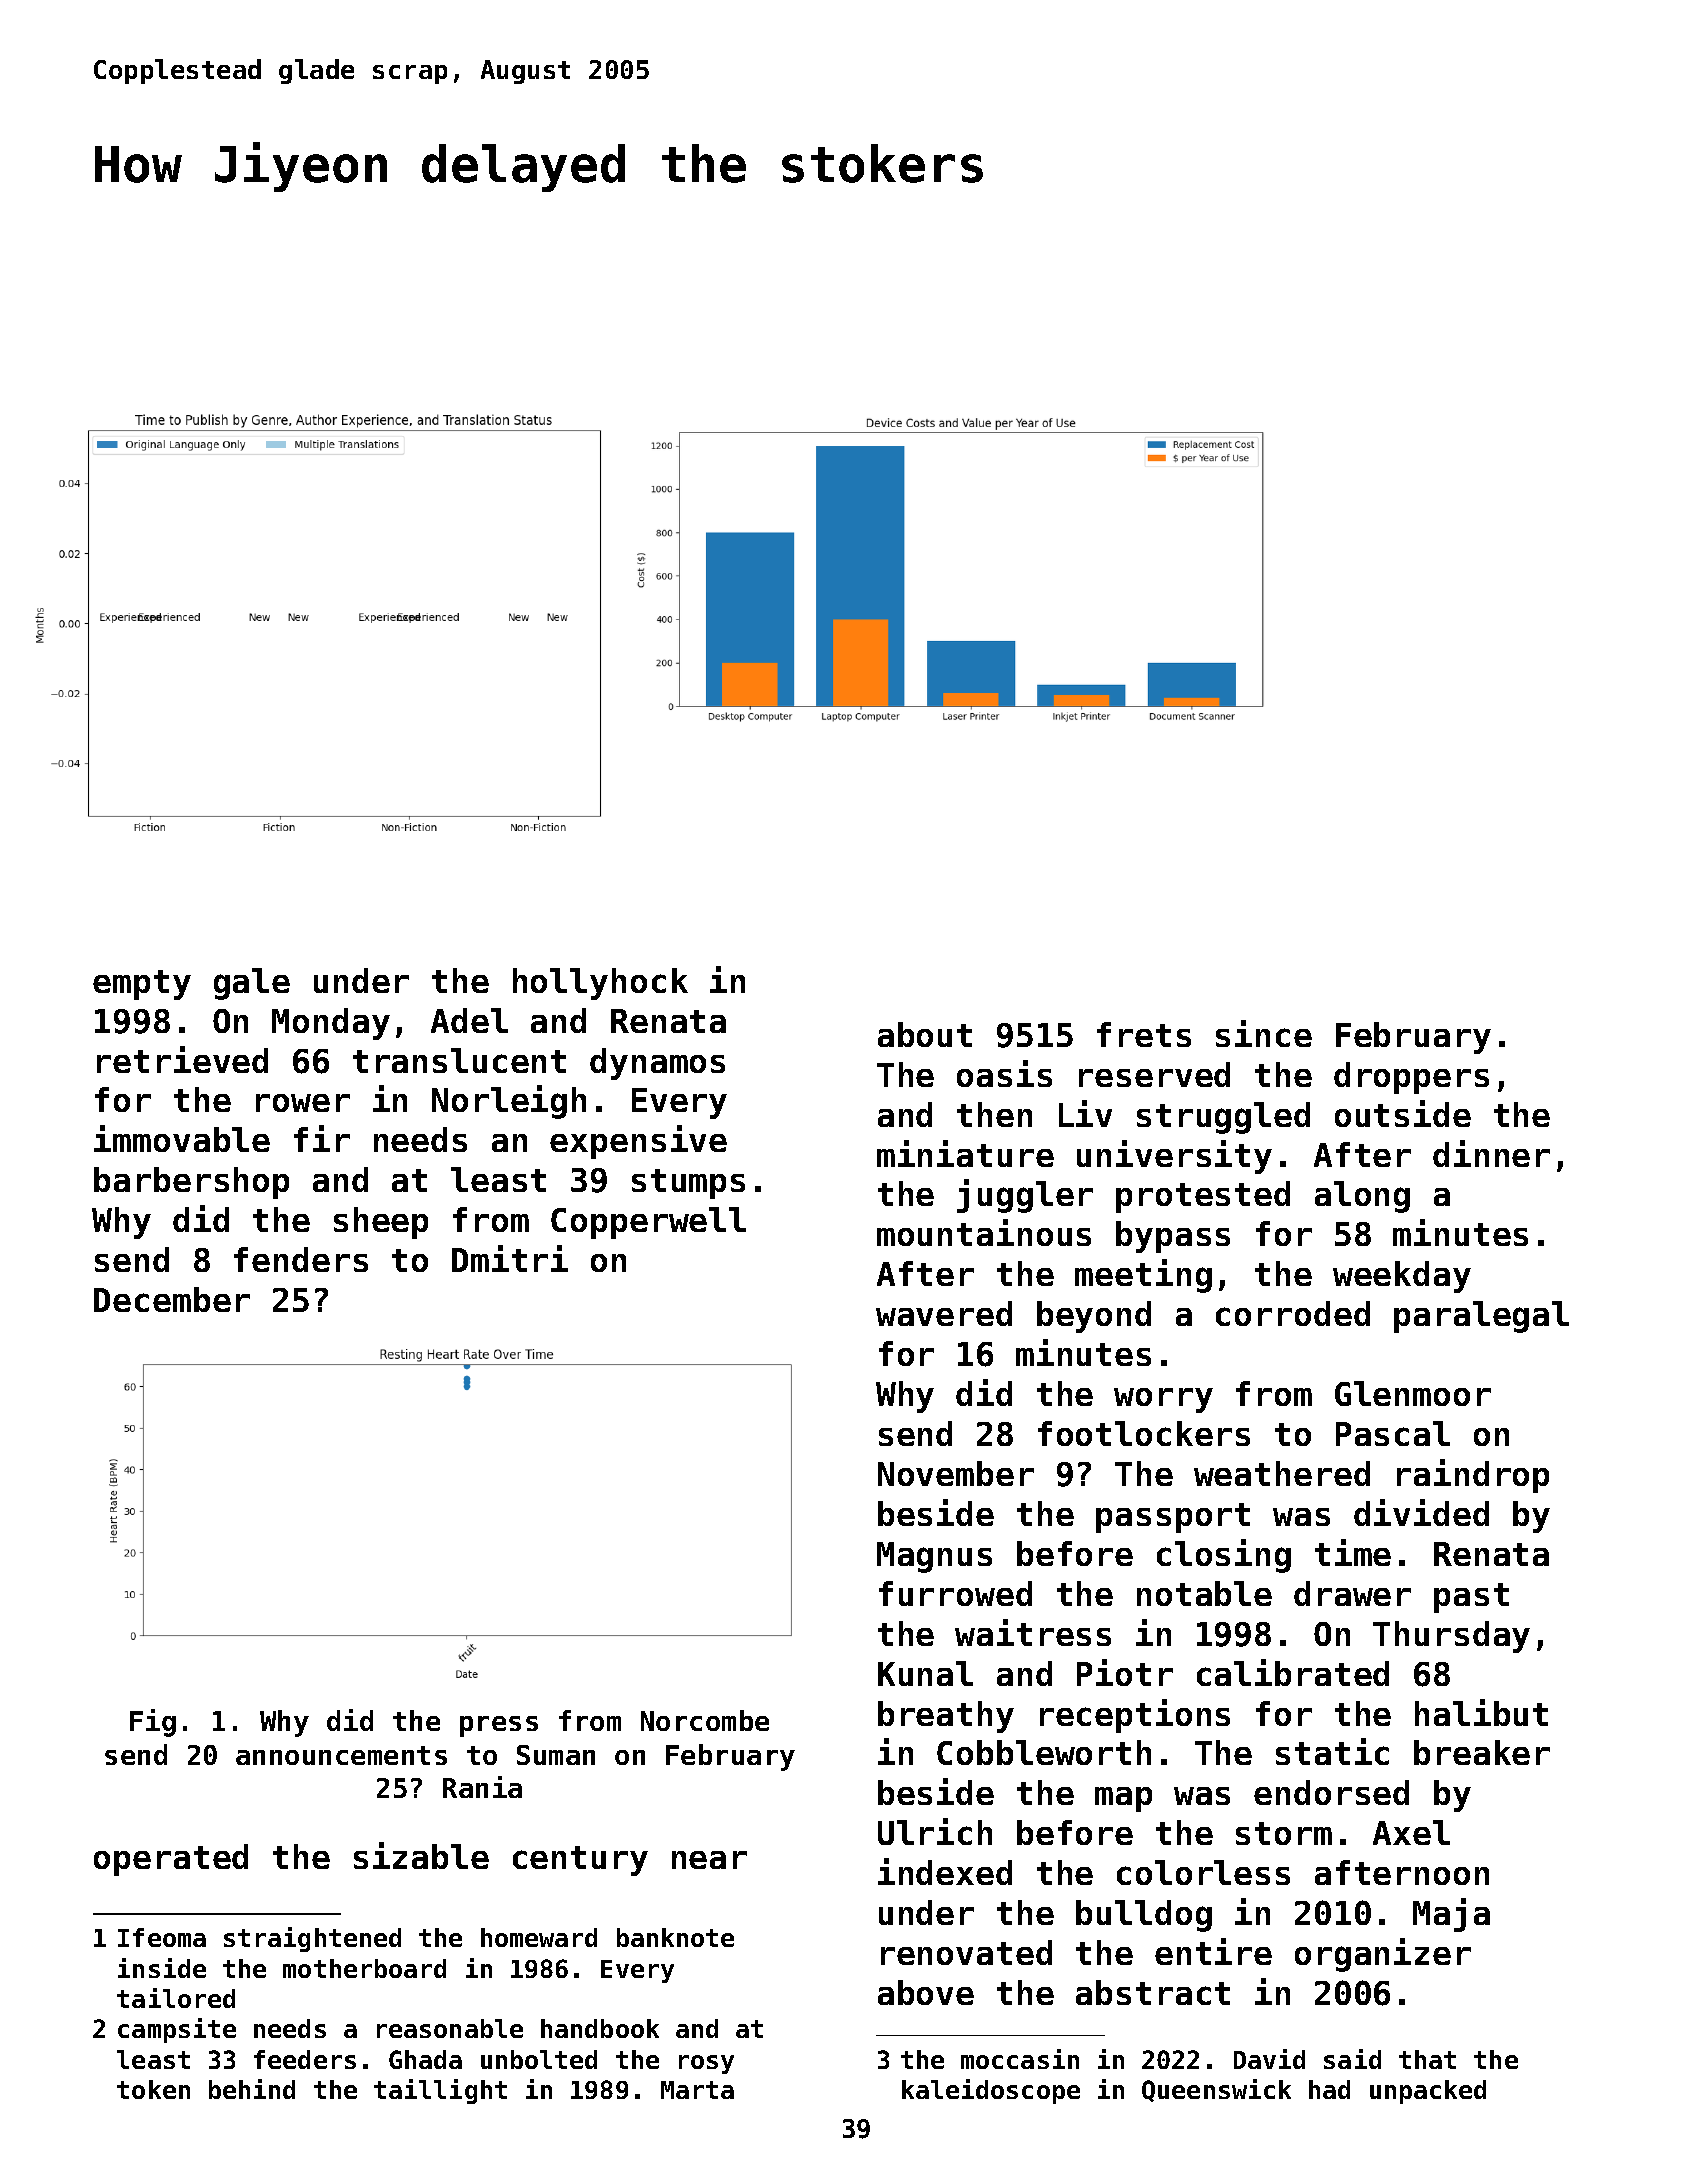 This document has width=1683, height=2178. I want to click on notable, so click(1204, 1593).
